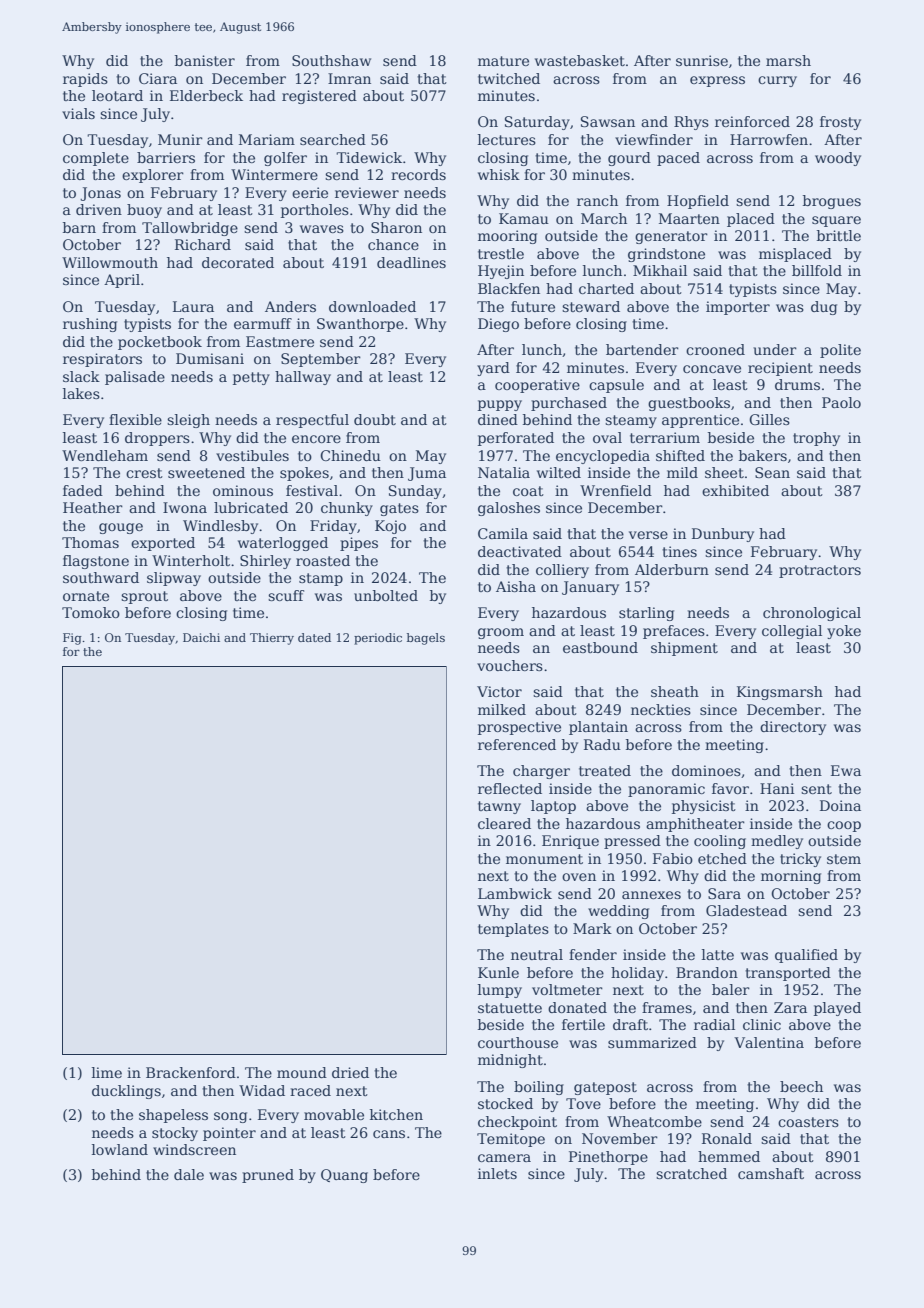  I want to click on Doina, so click(840, 805).
